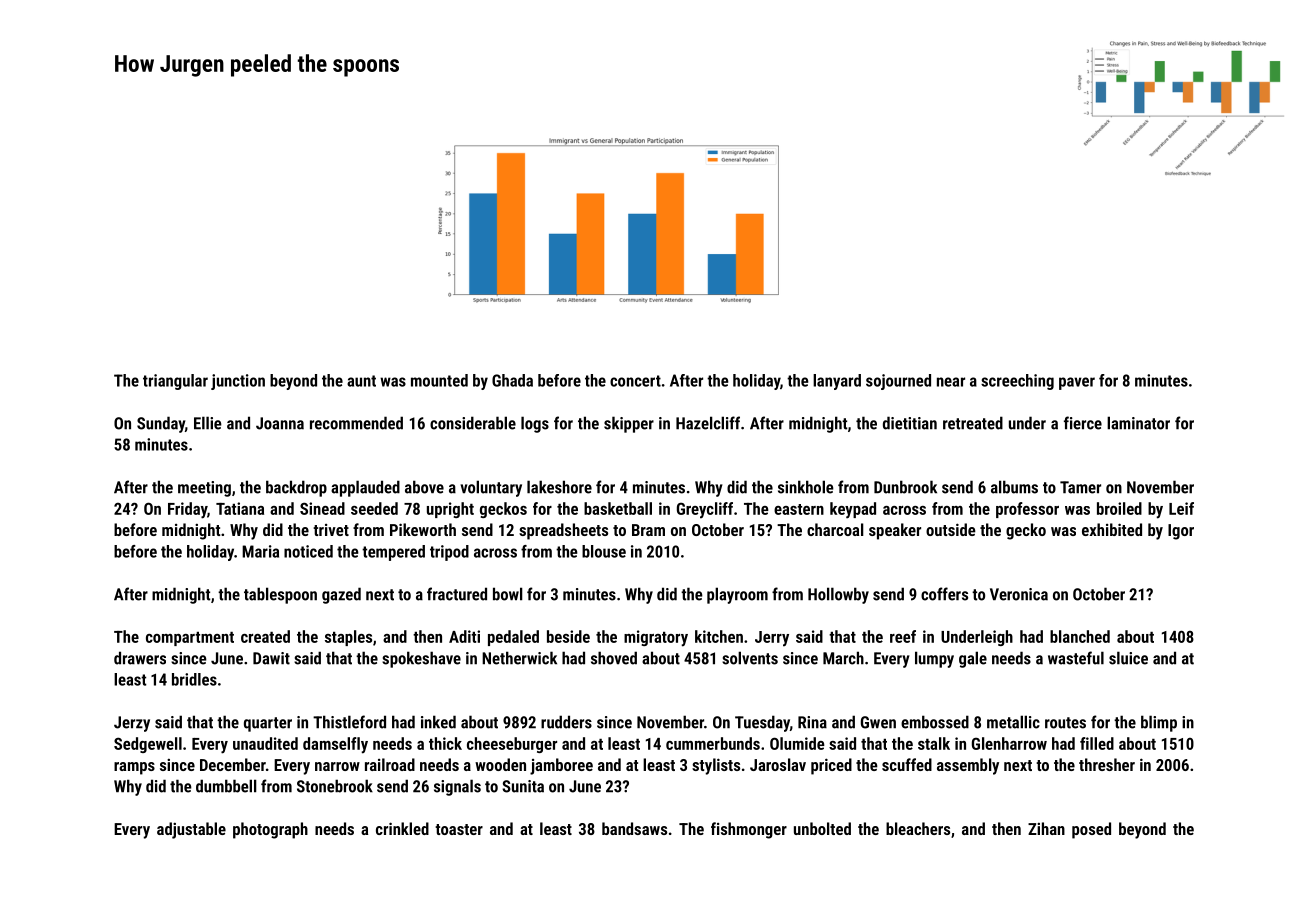 The image size is (1308, 924). Describe the element at coordinates (749, 830) in the document. I see `fishmonger` at that location.
